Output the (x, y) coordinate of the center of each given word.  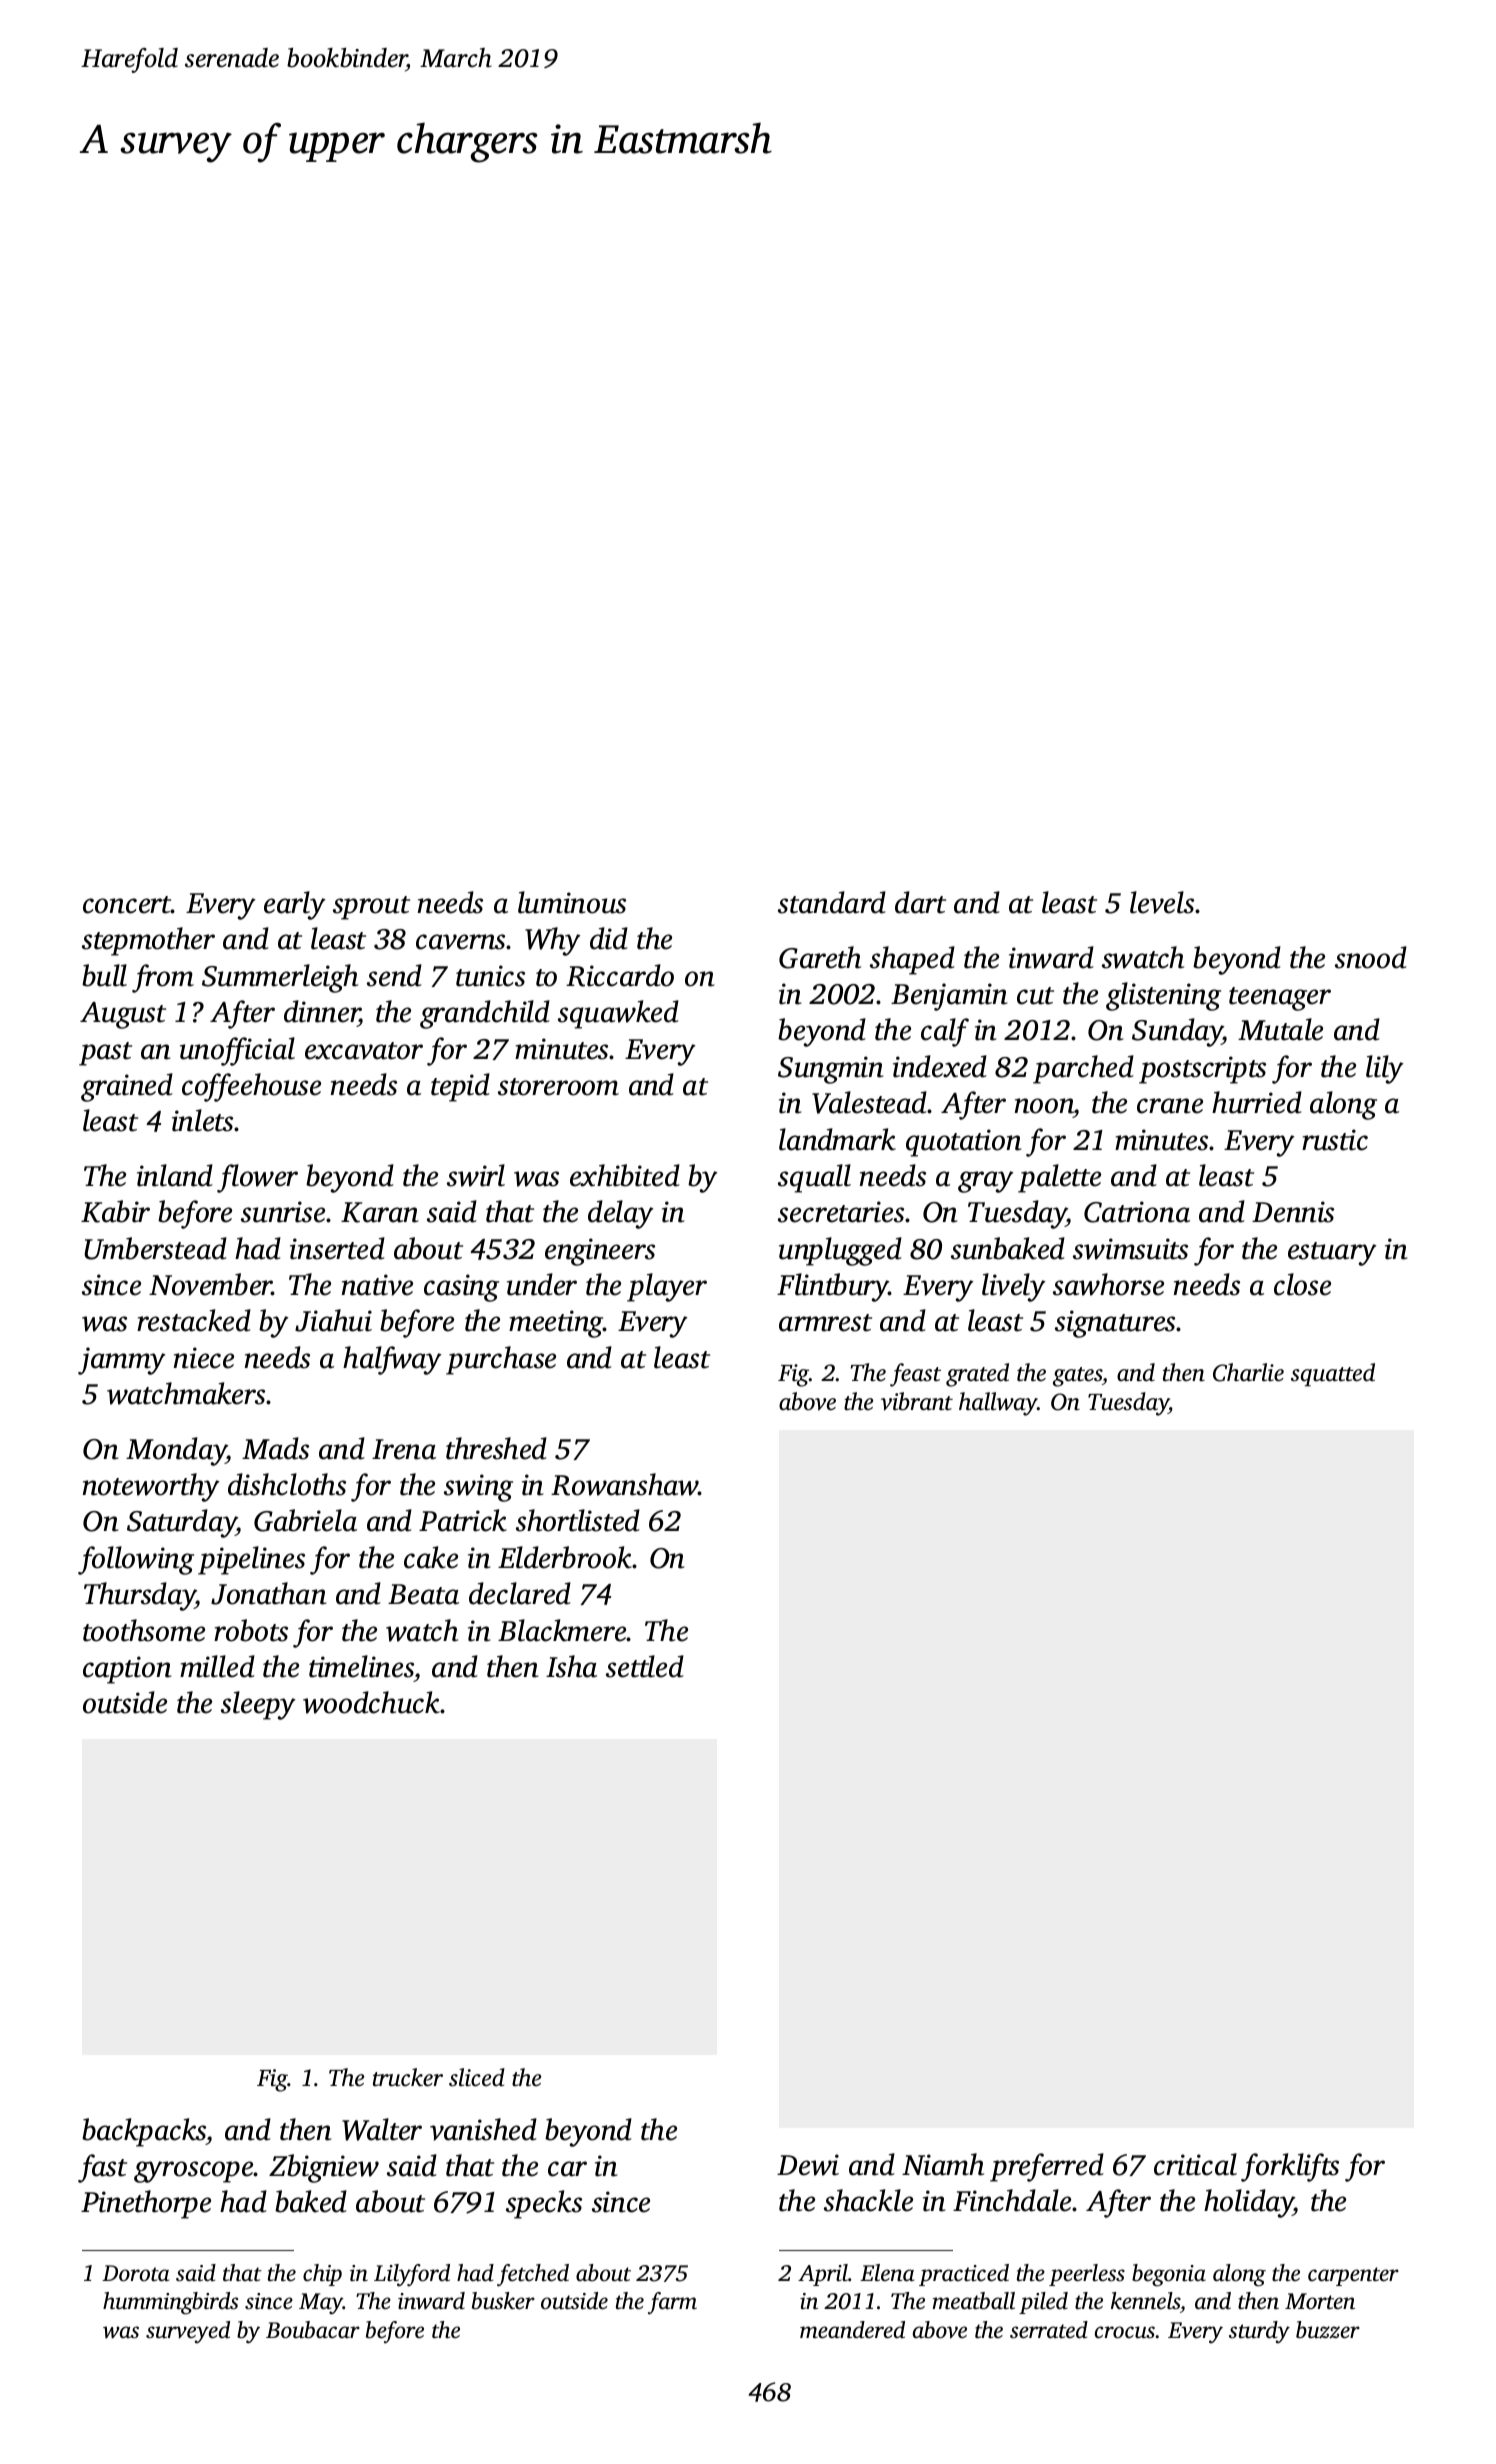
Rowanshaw (625, 1484)
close (1302, 1284)
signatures (1116, 1324)
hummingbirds (170, 2303)
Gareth (820, 957)
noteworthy (151, 1487)
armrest (825, 1323)
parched (1083, 1069)
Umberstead (155, 1248)
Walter (382, 2129)
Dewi (808, 2165)
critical (1195, 2164)
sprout (371, 908)
